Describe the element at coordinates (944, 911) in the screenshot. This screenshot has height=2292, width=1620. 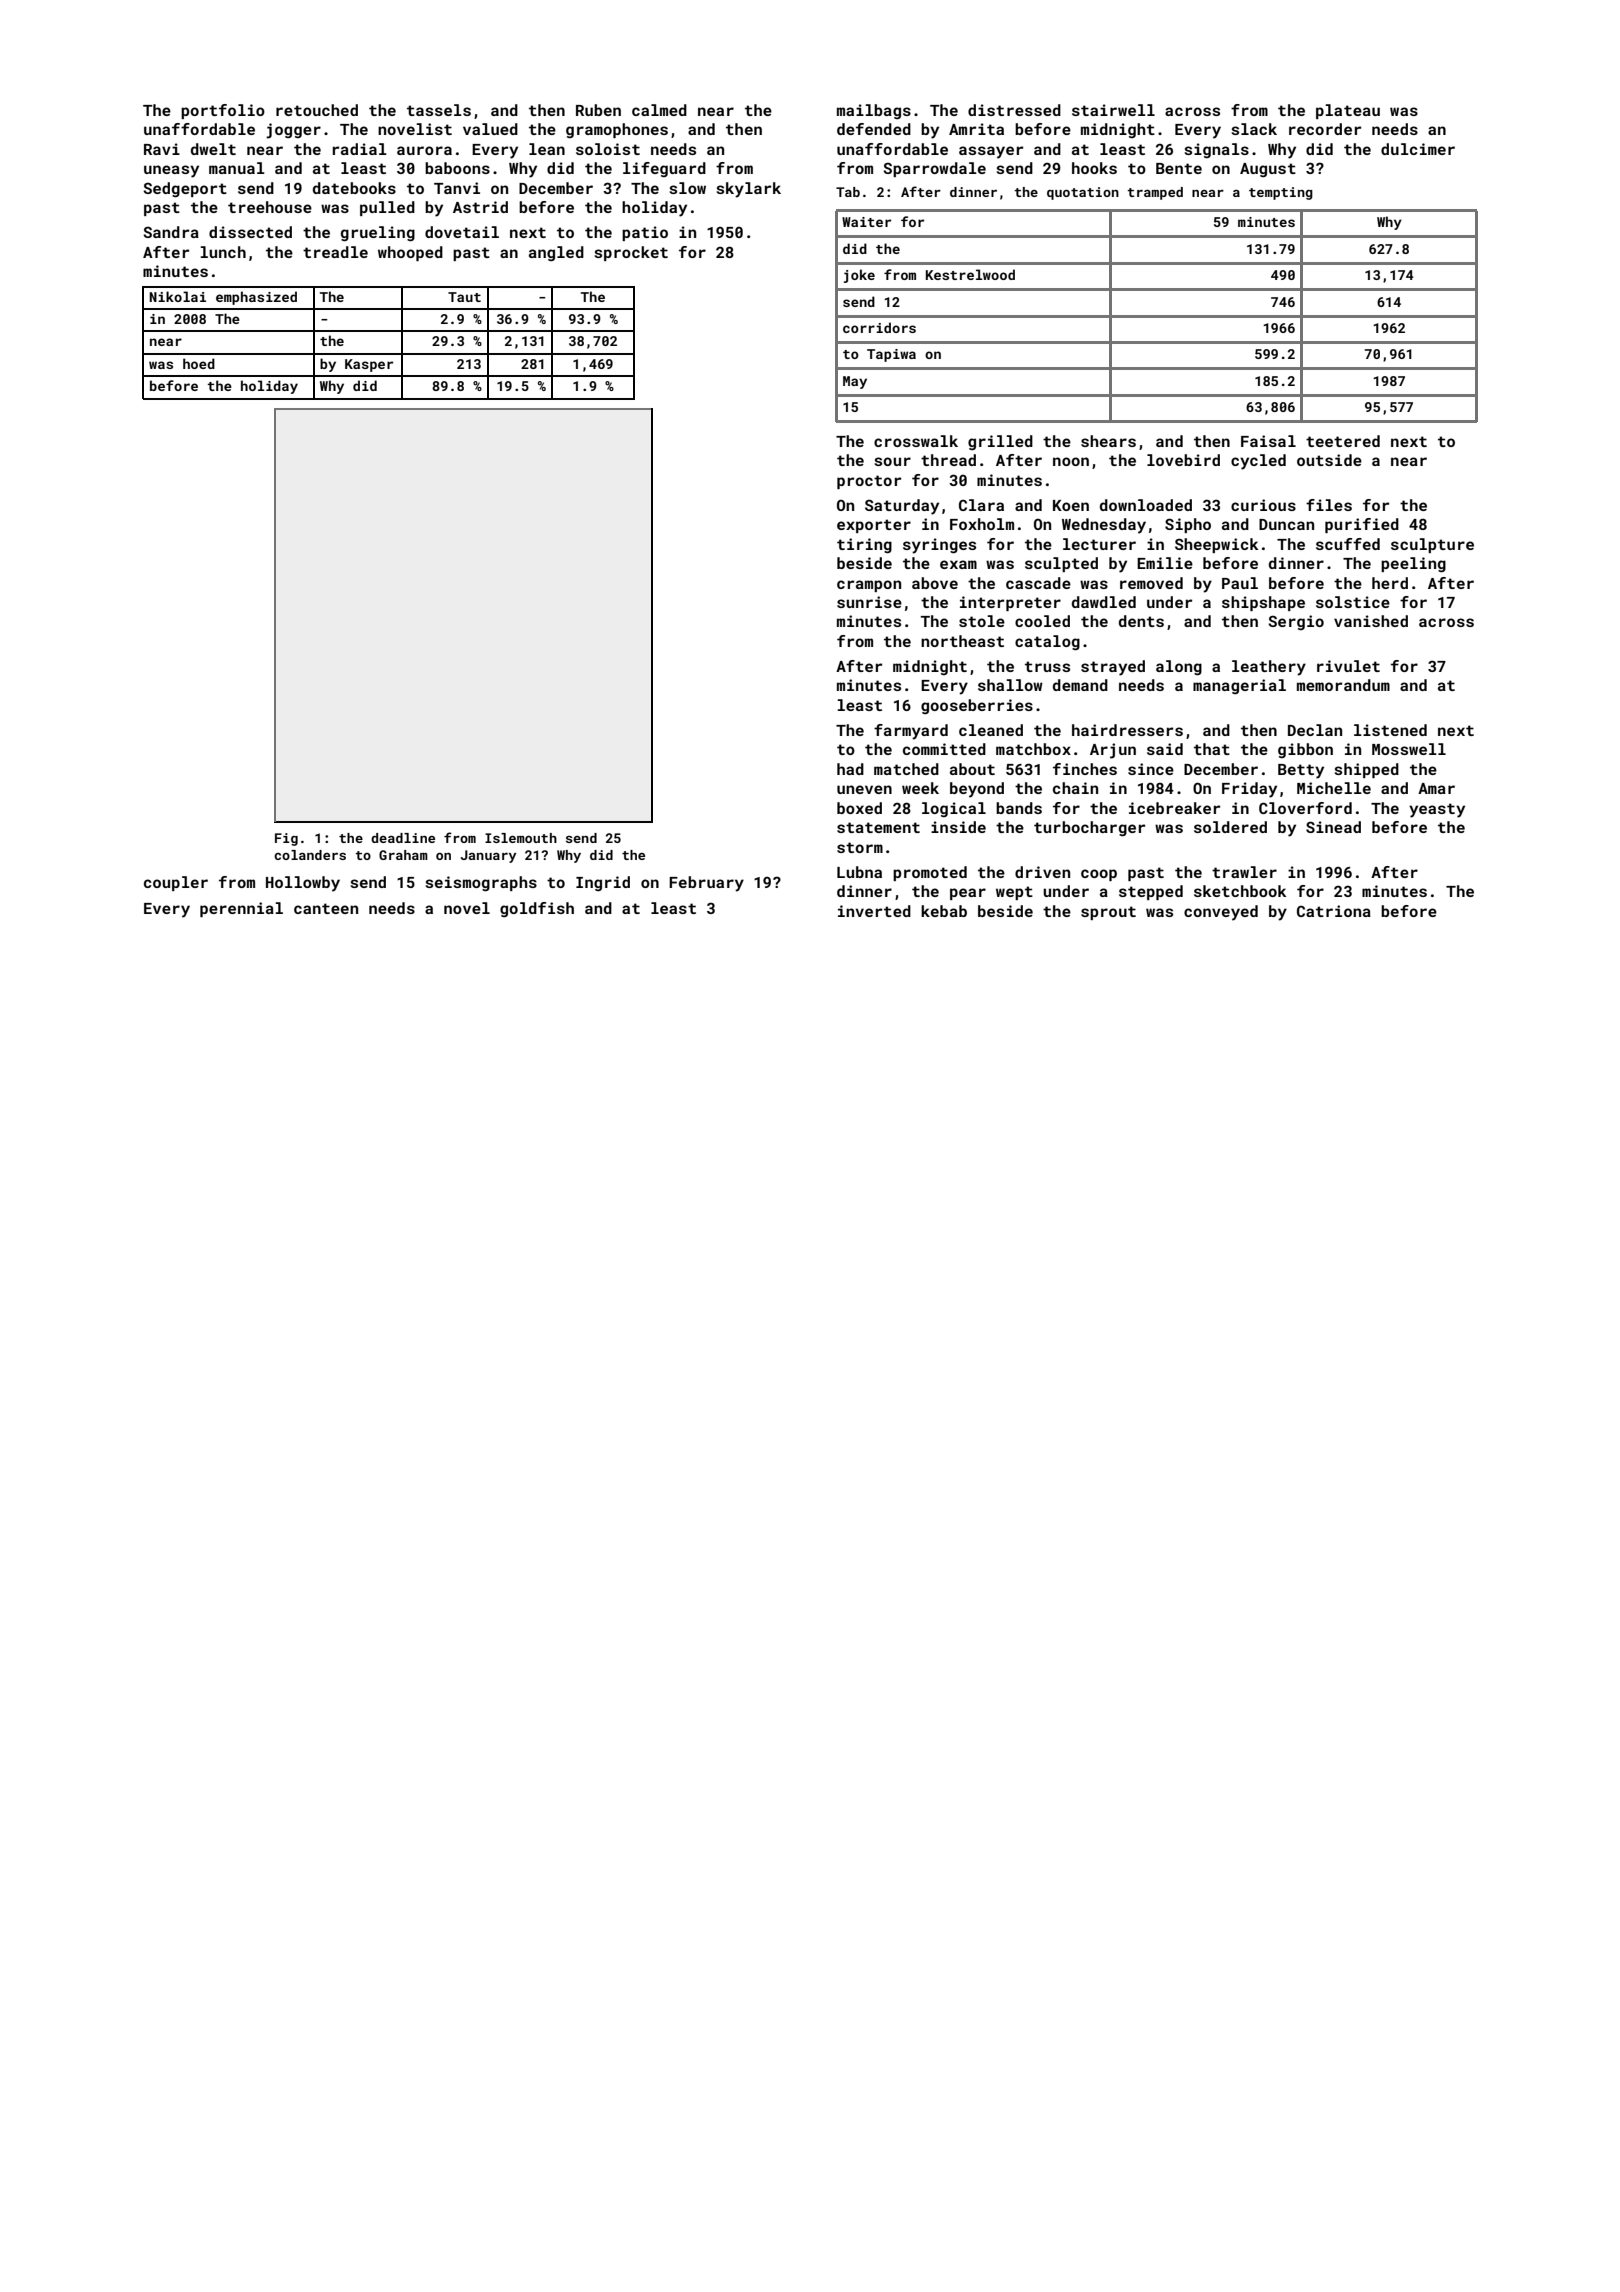
I see `kebab` at that location.
